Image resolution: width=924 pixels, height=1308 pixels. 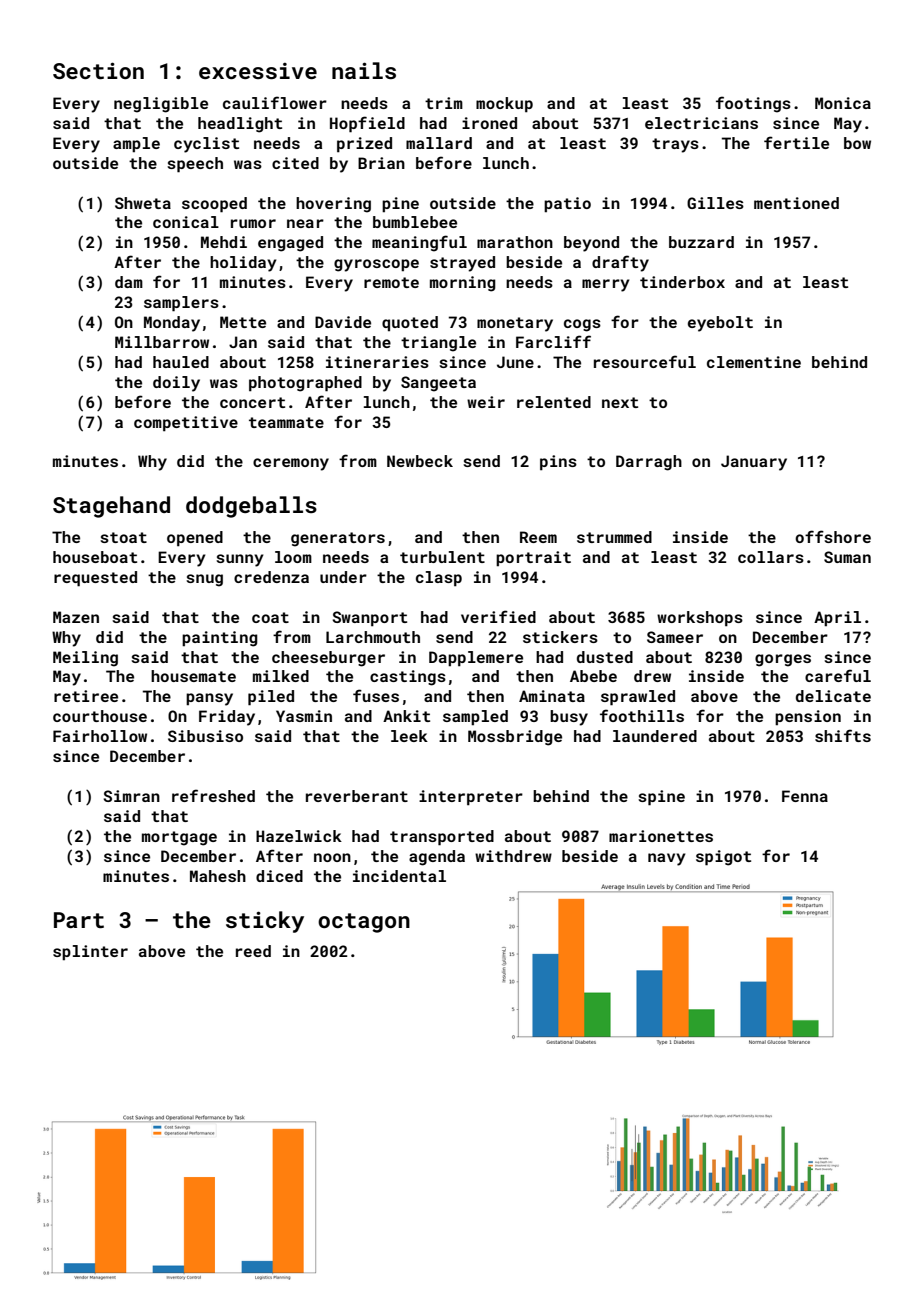 I want to click on offshore, so click(x=833, y=536).
